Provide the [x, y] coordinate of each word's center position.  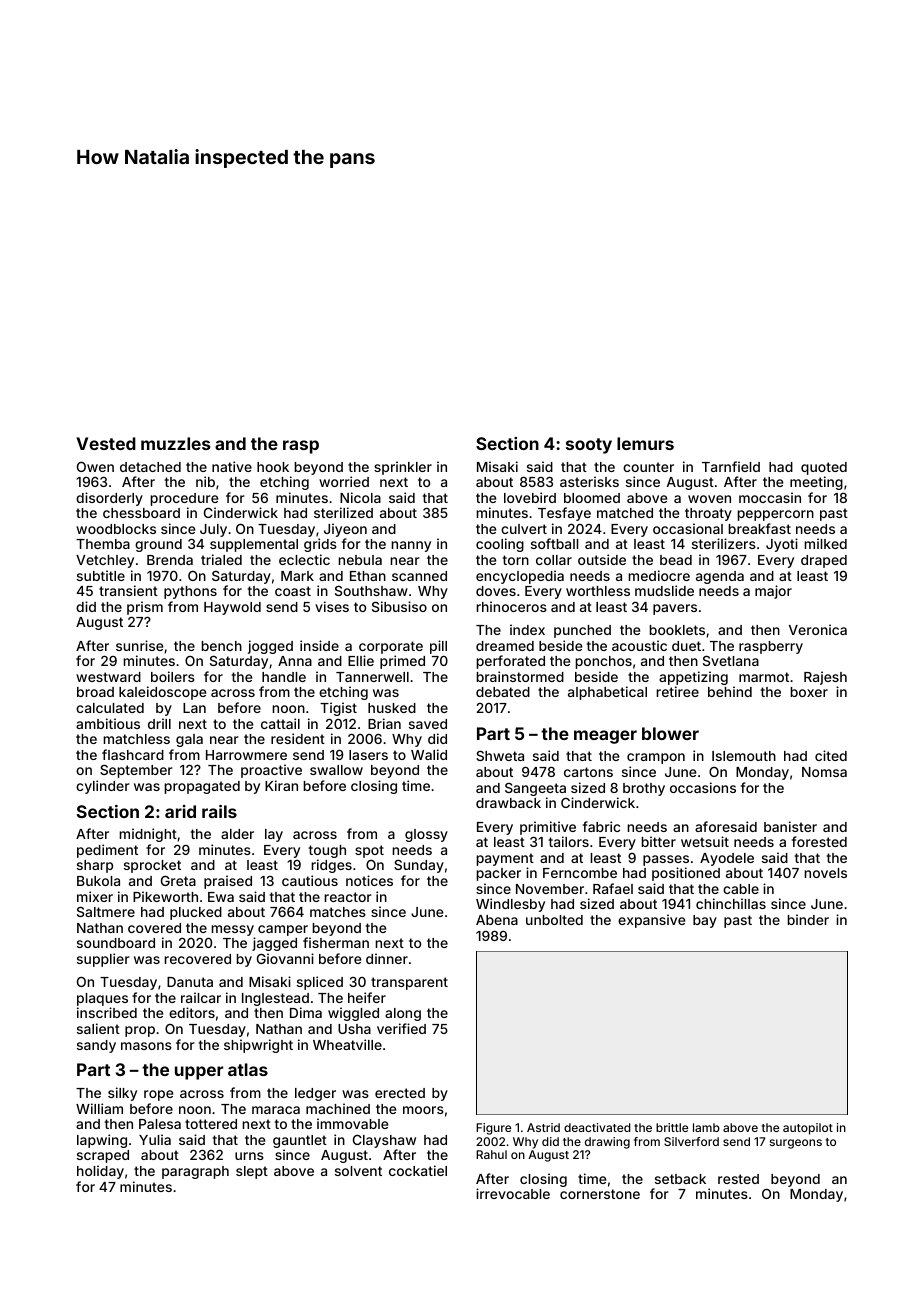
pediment [107, 851]
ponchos [603, 662]
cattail [280, 723]
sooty [589, 446]
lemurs [645, 443]
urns [249, 1156]
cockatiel [418, 1170]
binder [808, 919]
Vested [106, 443]
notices [369, 880]
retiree [677, 691]
